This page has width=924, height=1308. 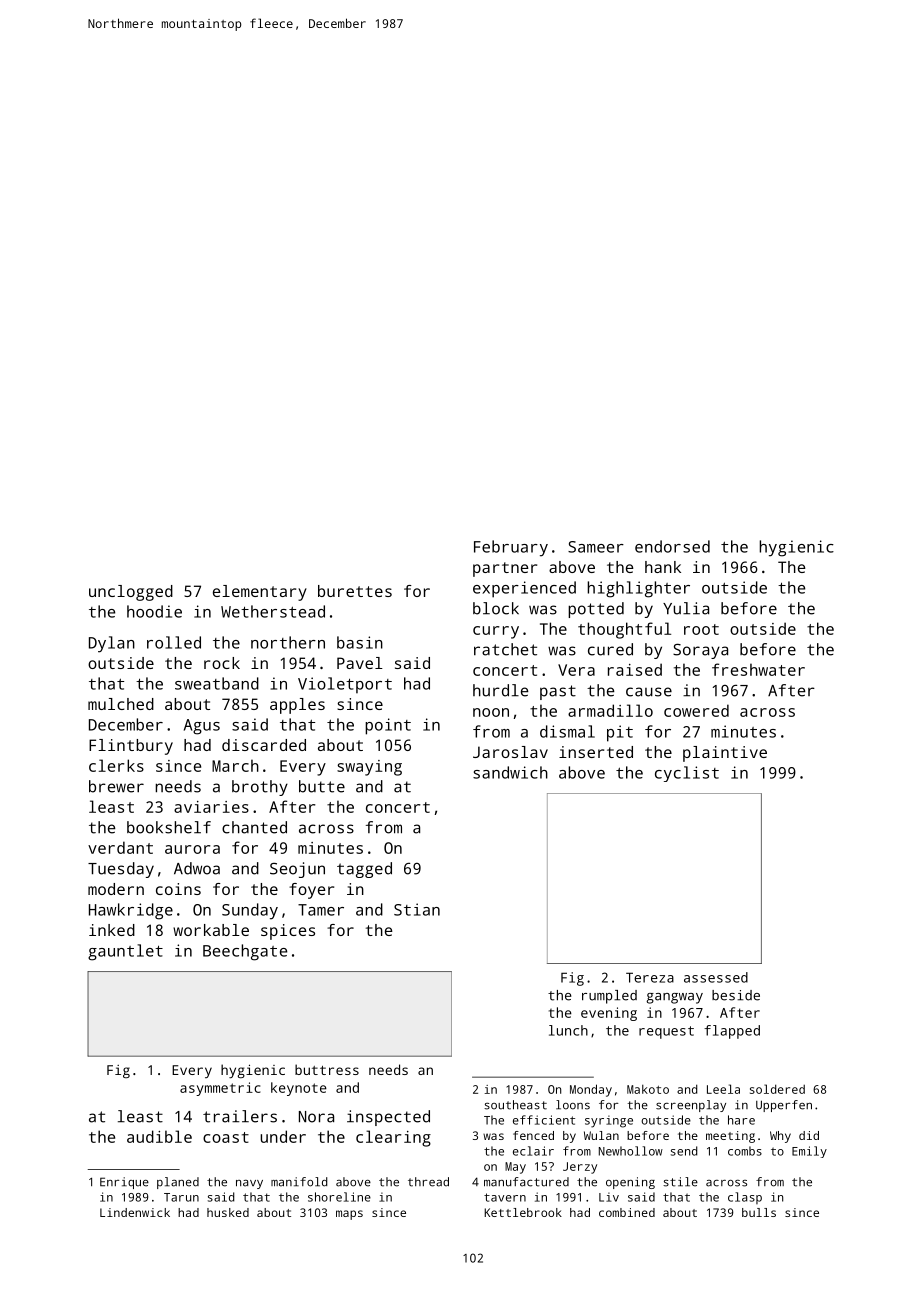 I want to click on asymmetric, so click(x=220, y=1089).
